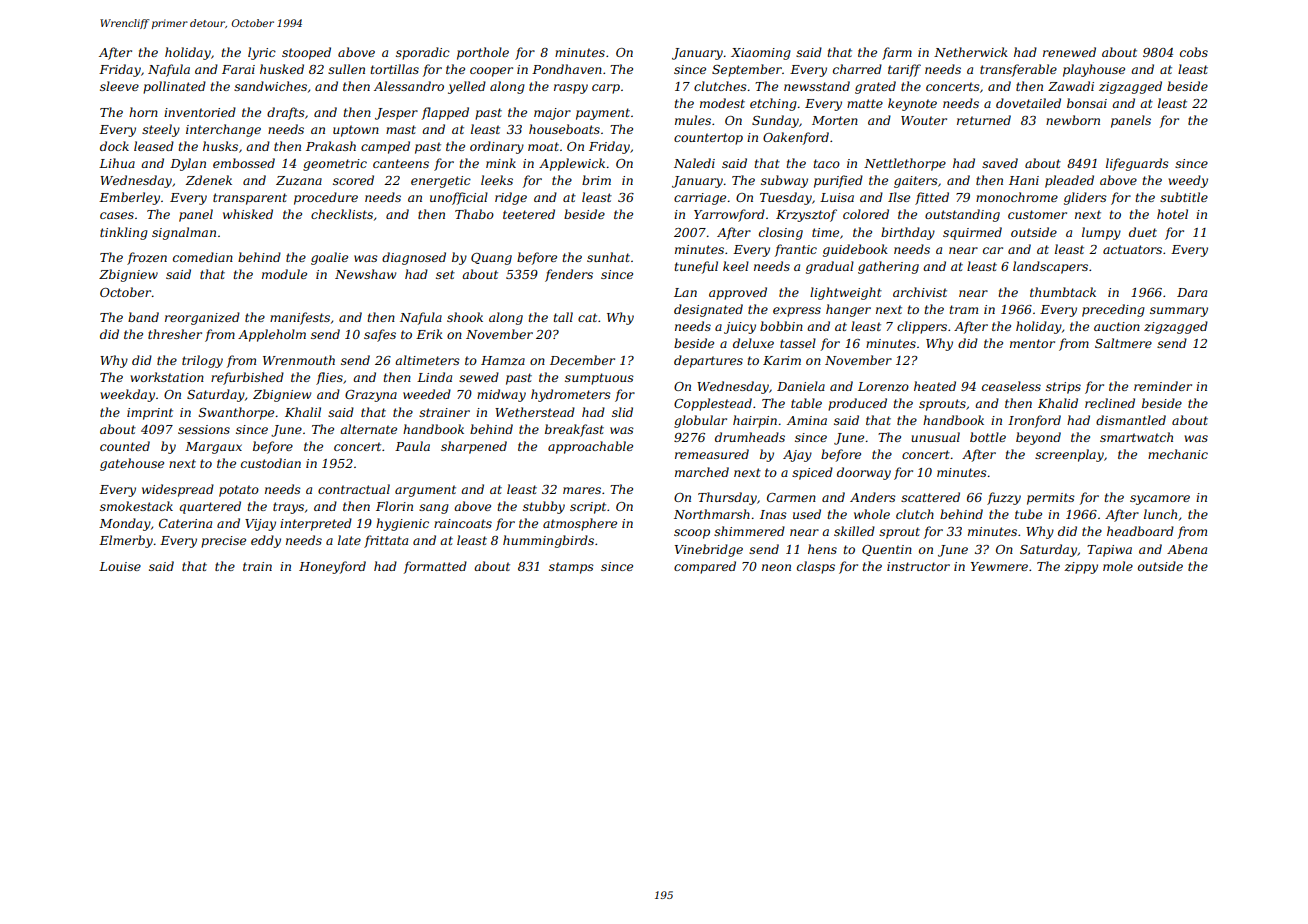  I want to click on bottle, so click(988, 437).
